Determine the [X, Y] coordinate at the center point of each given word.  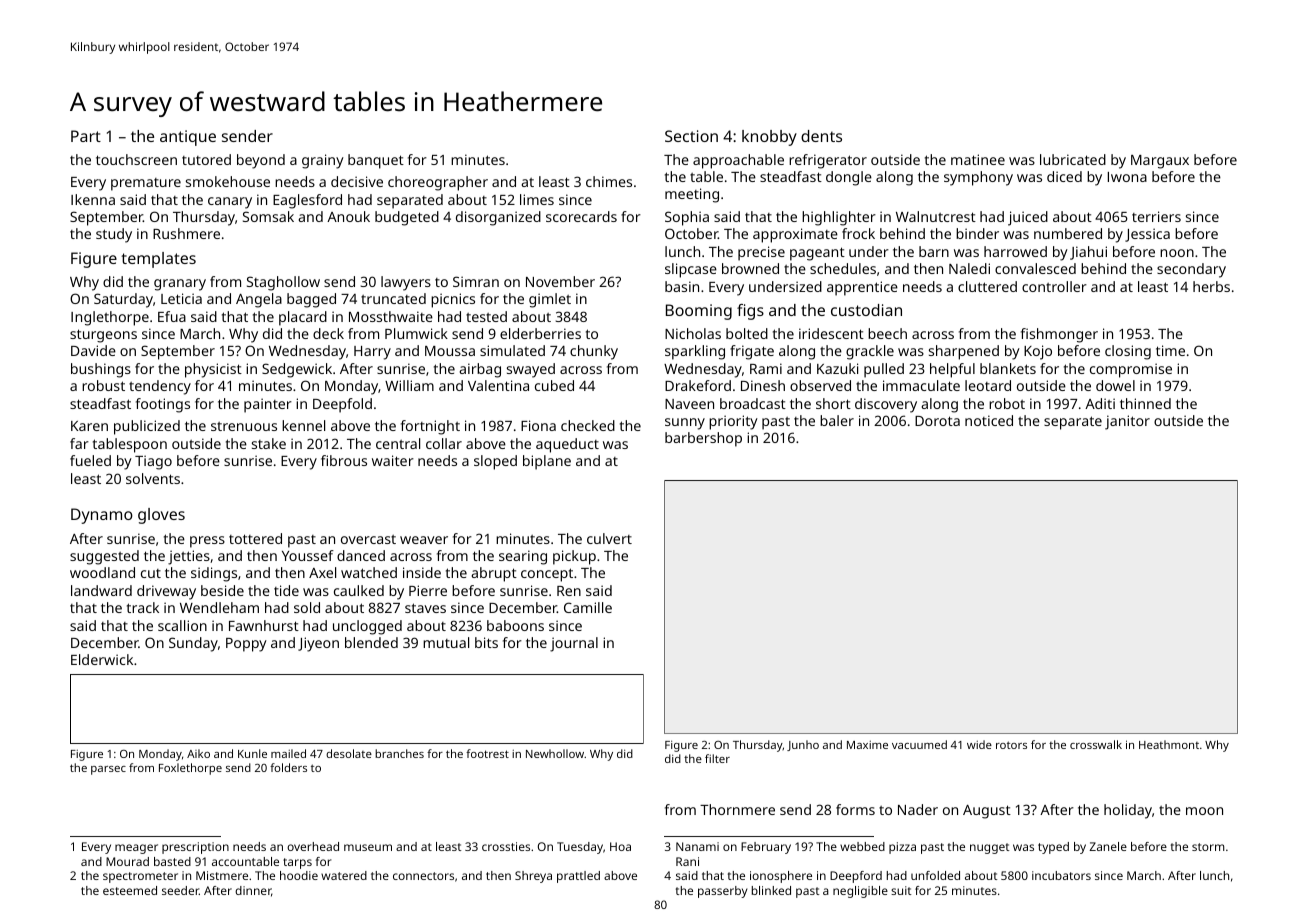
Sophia [687, 218]
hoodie [299, 875]
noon [1177, 253]
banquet [376, 161]
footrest [487, 753]
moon [1204, 811]
